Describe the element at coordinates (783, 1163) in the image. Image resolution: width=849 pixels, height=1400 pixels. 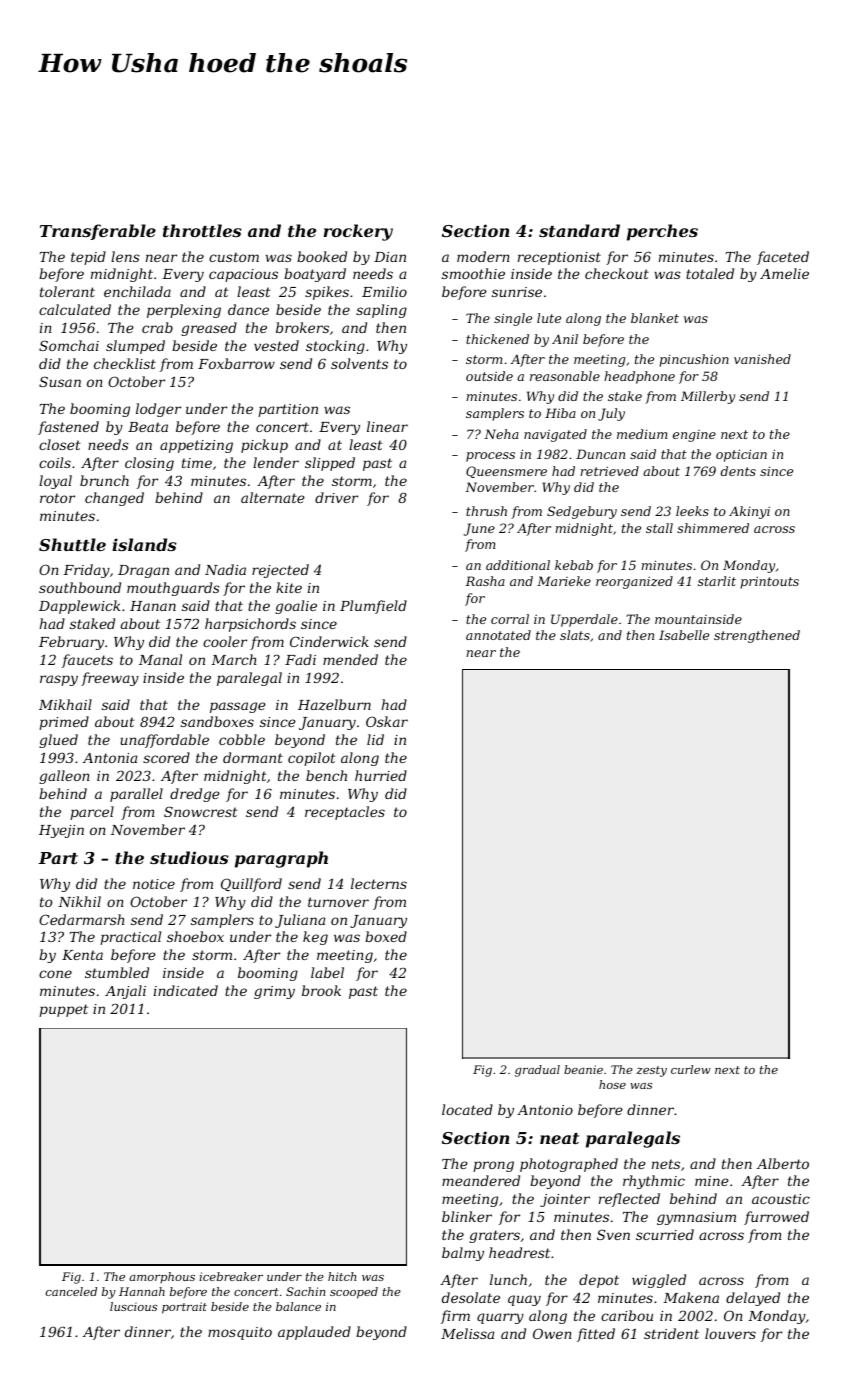
I see `Alberto` at that location.
